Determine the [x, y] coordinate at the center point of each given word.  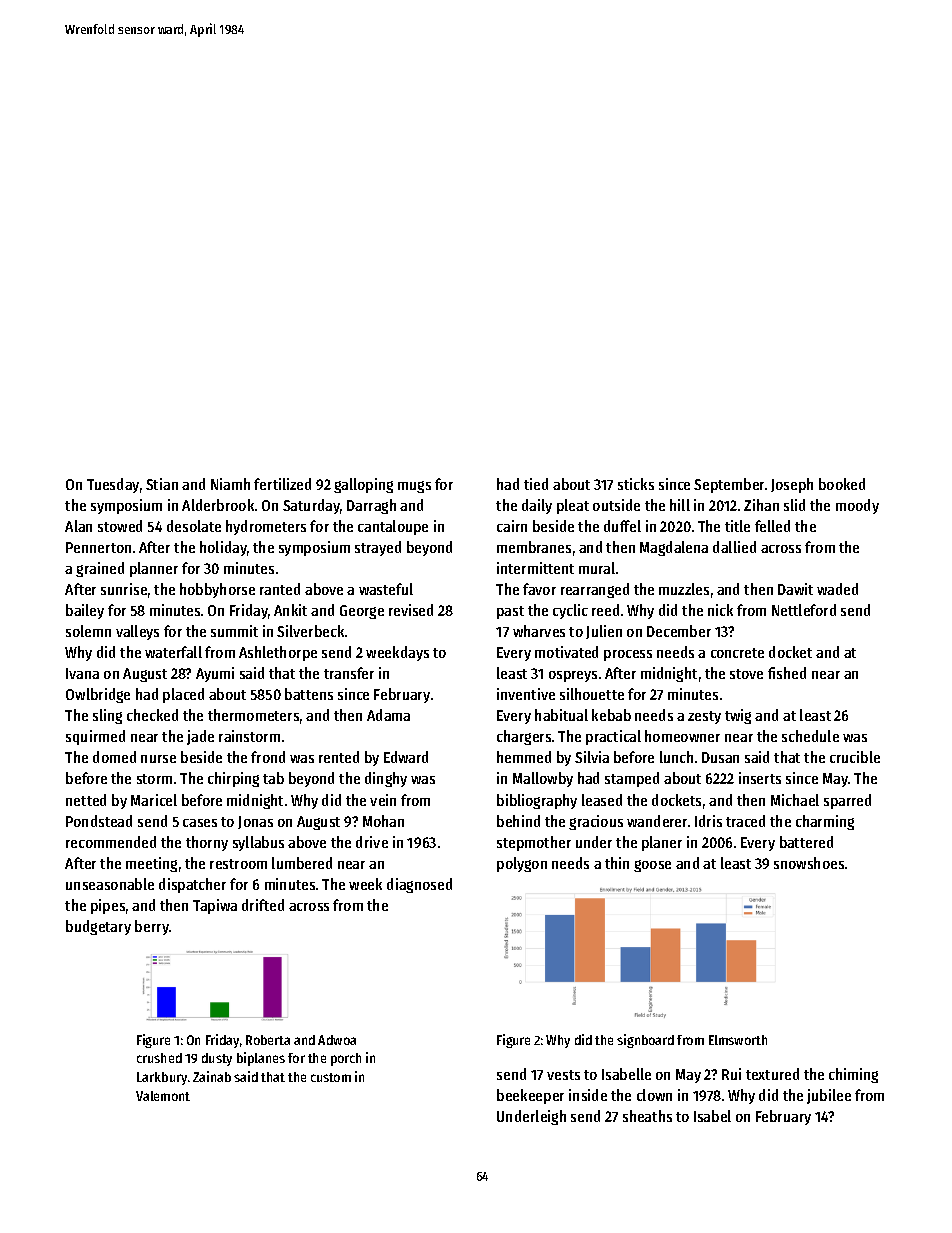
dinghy [386, 779]
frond [268, 757]
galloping [363, 485]
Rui [731, 1074]
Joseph [792, 485]
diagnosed [419, 885]
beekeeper [530, 1096]
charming [825, 822]
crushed [159, 1058]
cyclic [570, 611]
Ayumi [215, 674]
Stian [162, 484]
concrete [737, 653]
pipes [108, 906]
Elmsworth [738, 1040]
